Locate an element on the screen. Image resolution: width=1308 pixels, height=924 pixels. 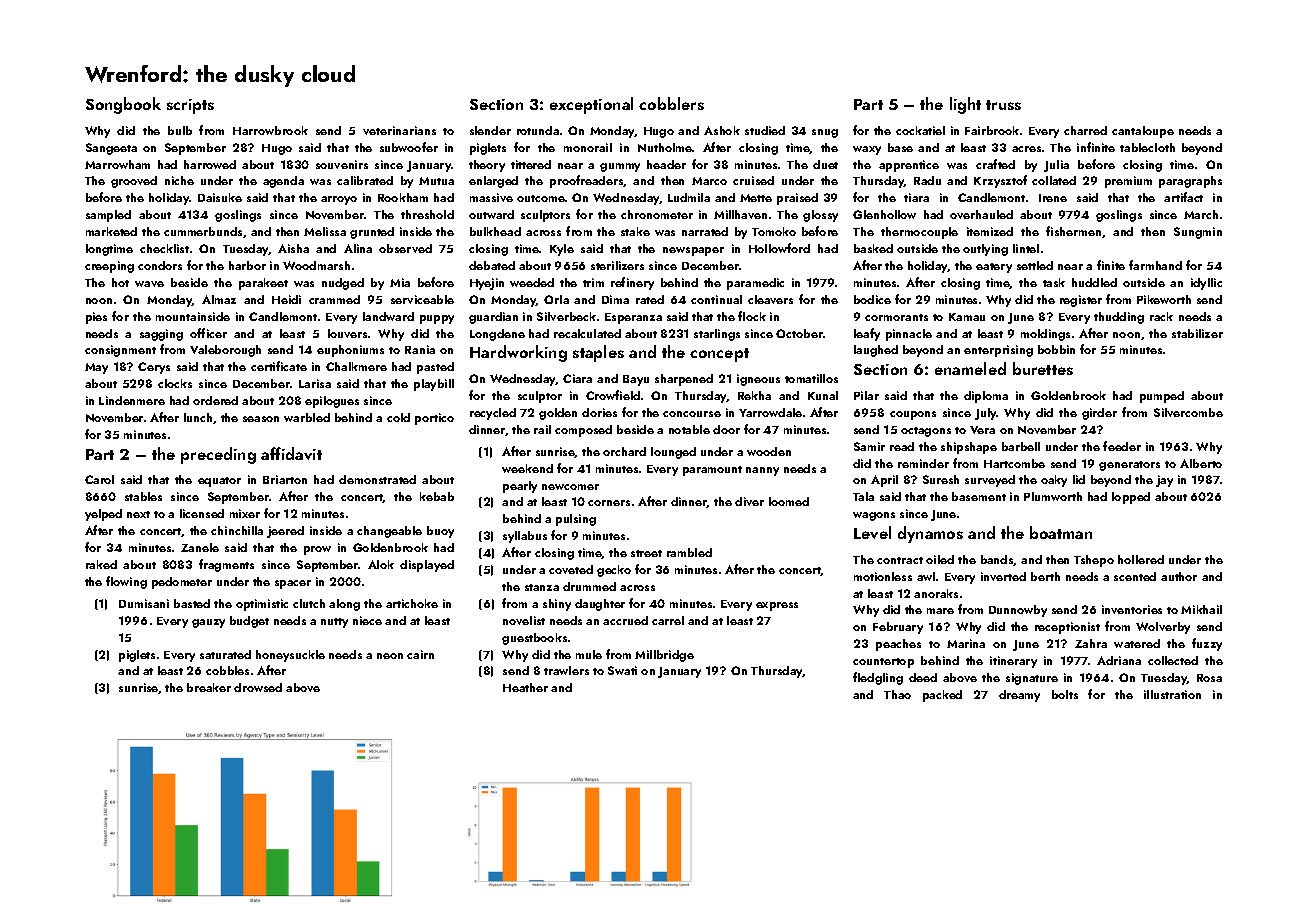
Cerys is located at coordinates (154, 368).
